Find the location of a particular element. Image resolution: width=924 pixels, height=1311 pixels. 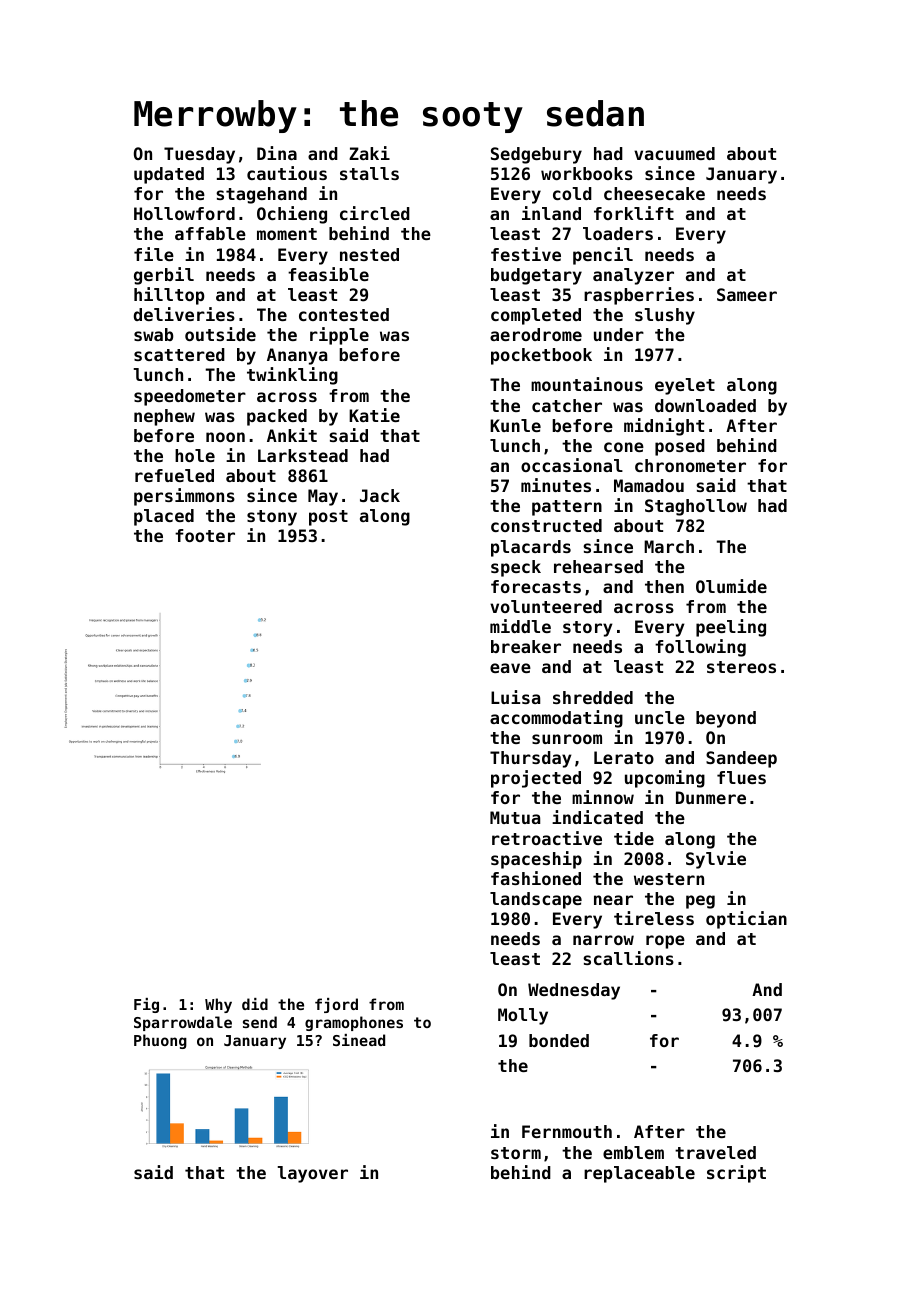

landscape is located at coordinates (536, 900).
